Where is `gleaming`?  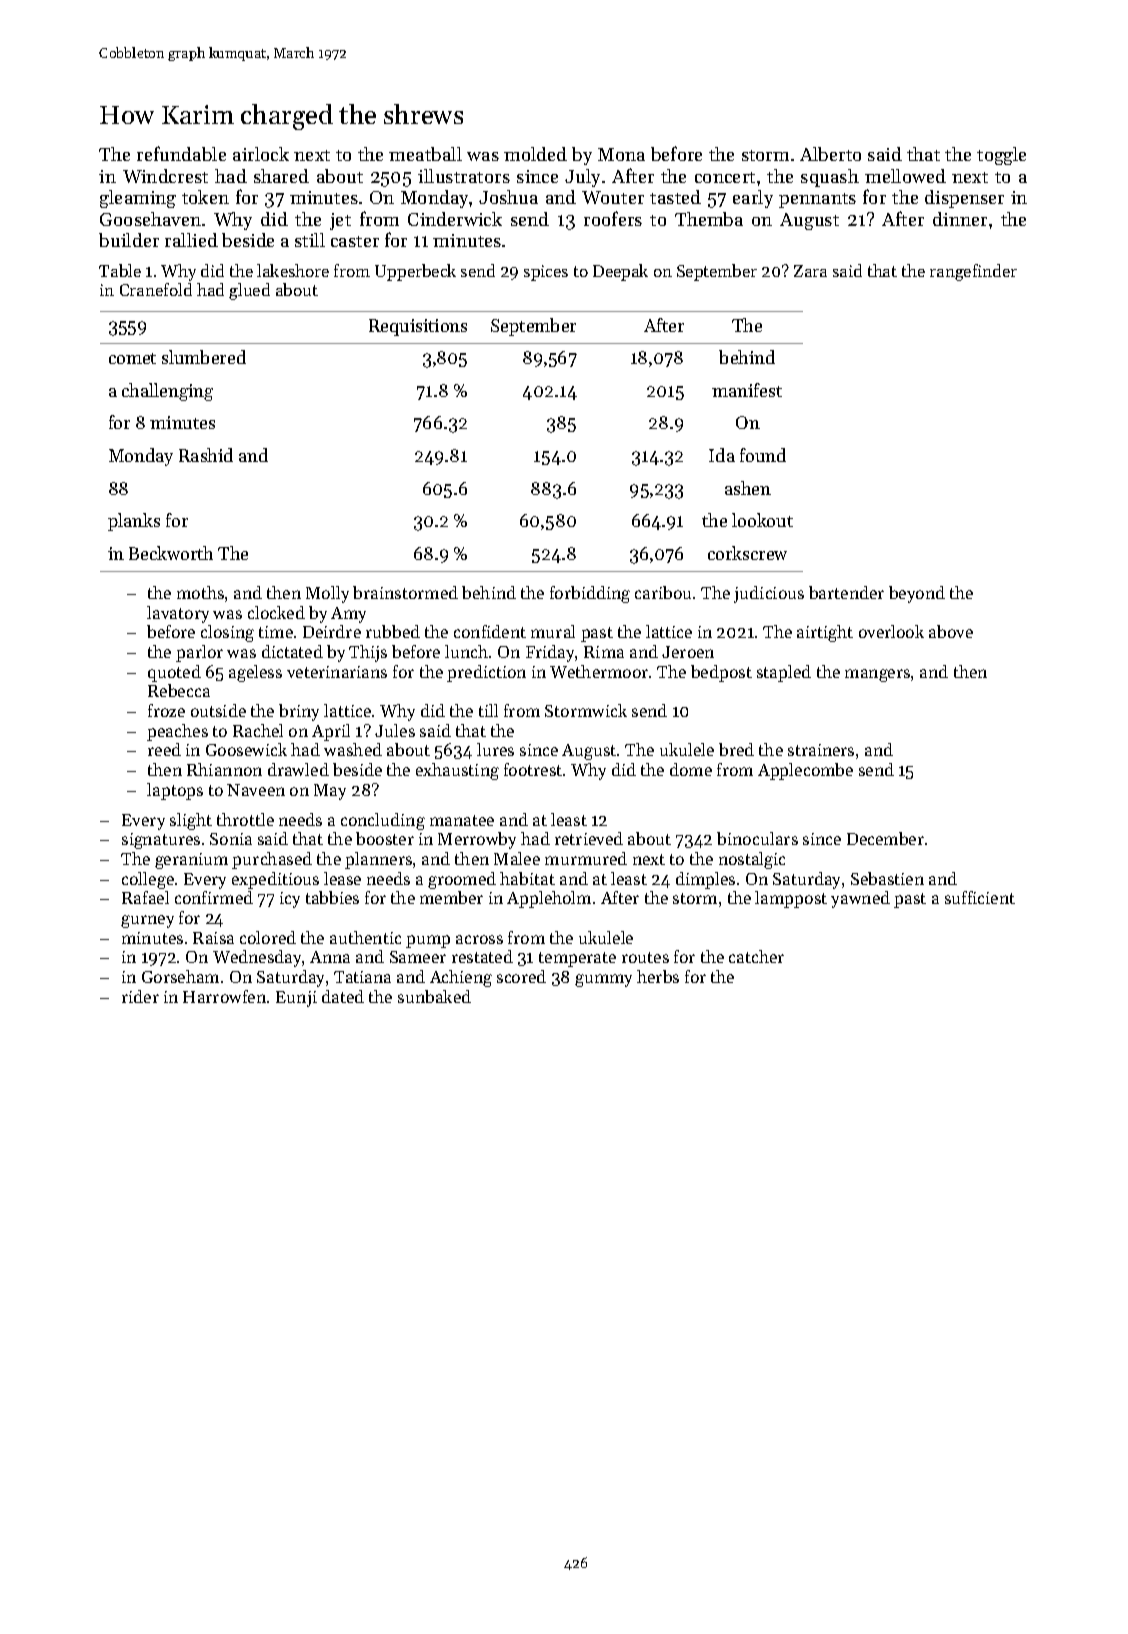 gleaming is located at coordinates (138, 199).
